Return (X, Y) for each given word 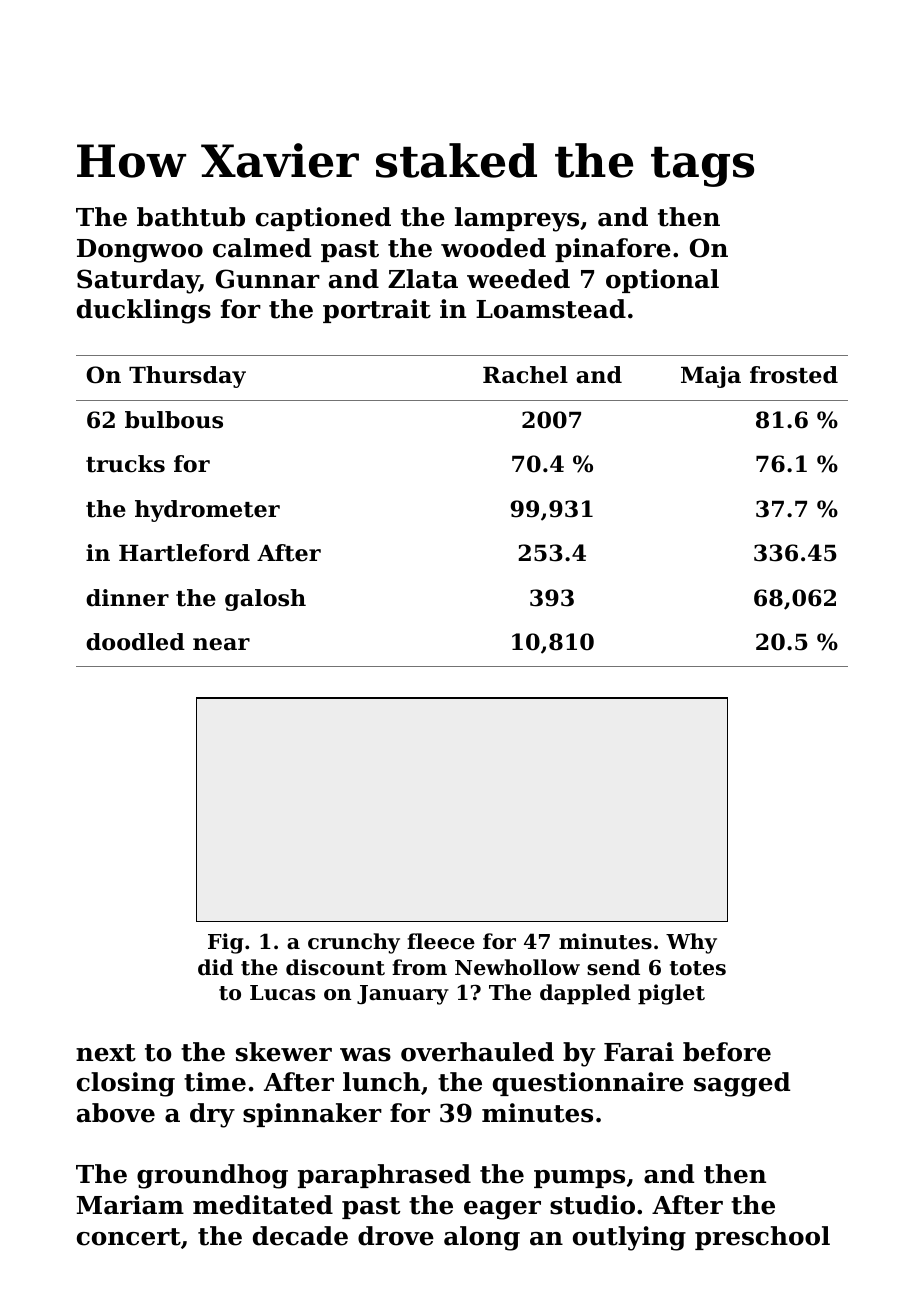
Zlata (423, 279)
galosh (265, 600)
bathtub (191, 217)
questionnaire (588, 1084)
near (221, 644)
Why (691, 943)
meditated (263, 1205)
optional (662, 281)
